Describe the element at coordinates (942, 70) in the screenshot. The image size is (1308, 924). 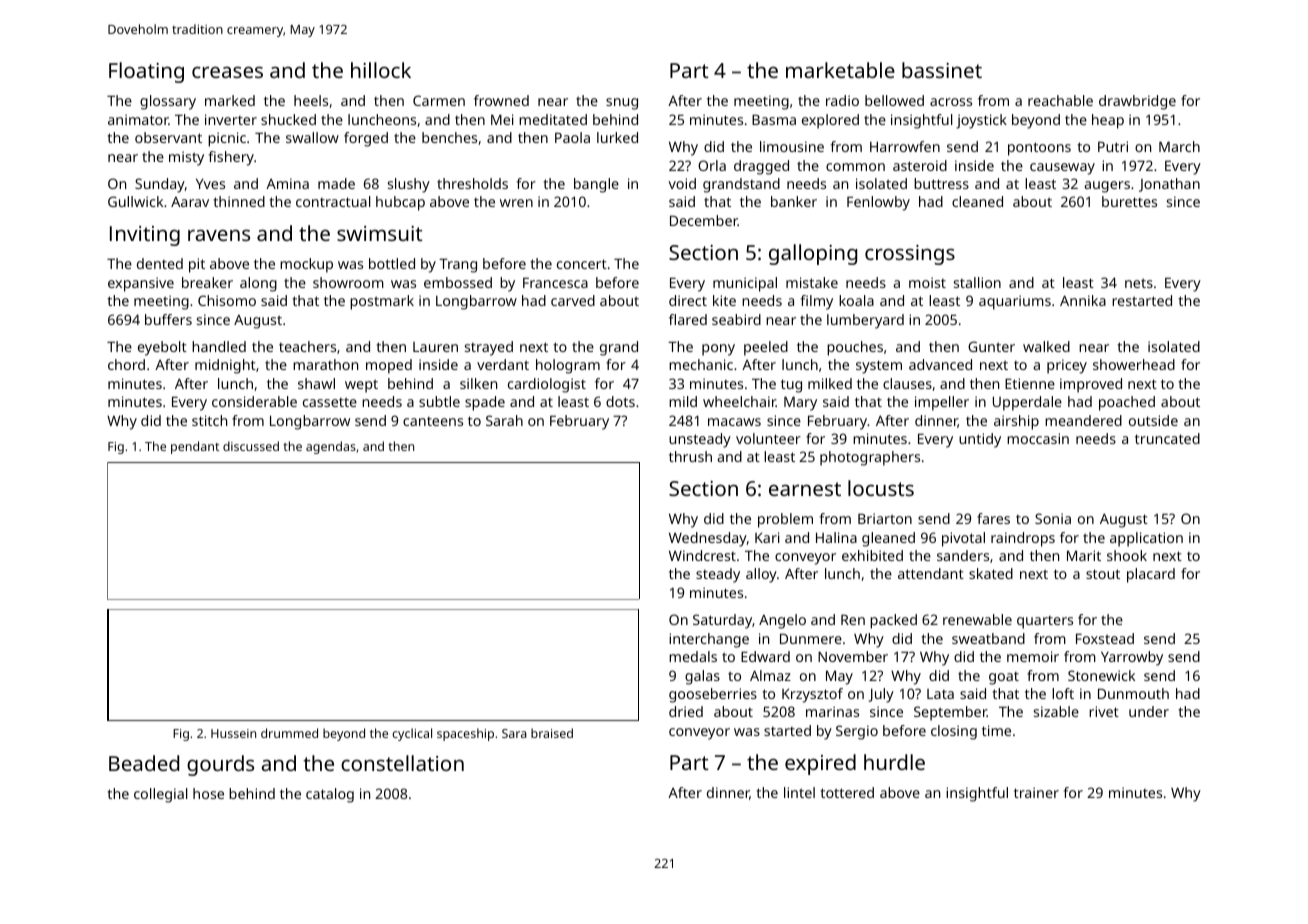
I see `bassinet` at that location.
